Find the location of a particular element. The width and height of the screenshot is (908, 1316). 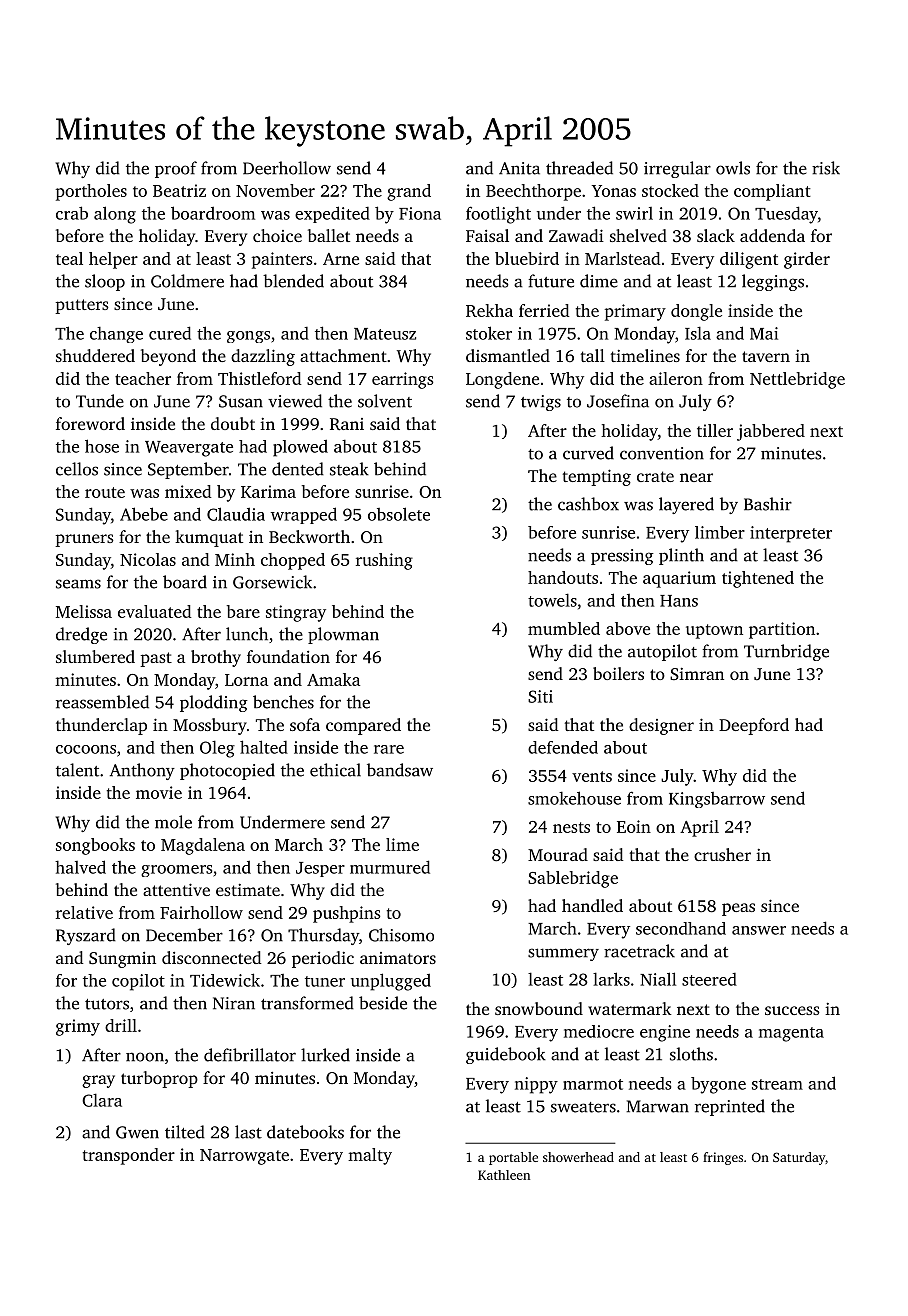

peas is located at coordinates (738, 909).
